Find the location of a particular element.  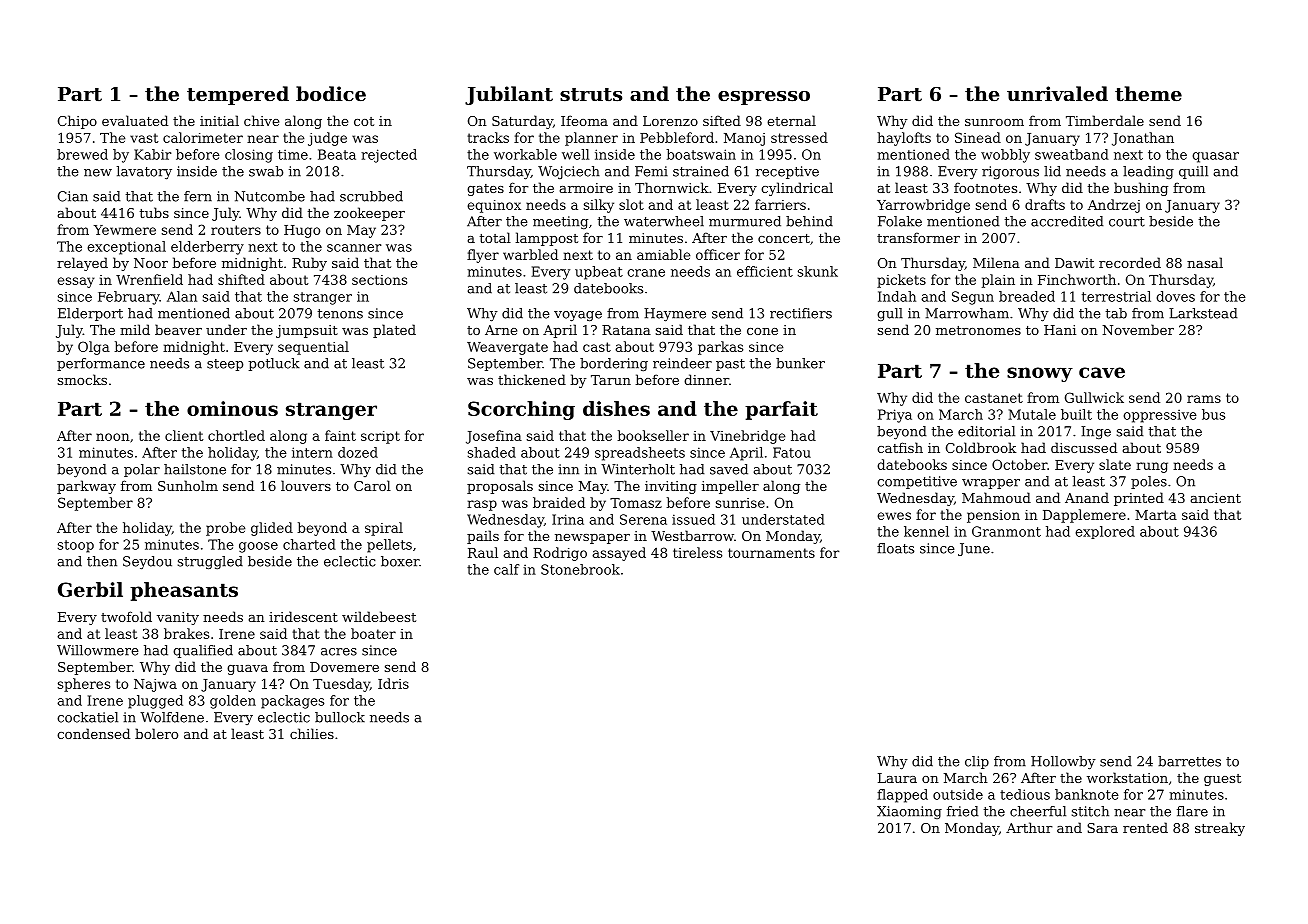

tempered is located at coordinates (238, 95).
